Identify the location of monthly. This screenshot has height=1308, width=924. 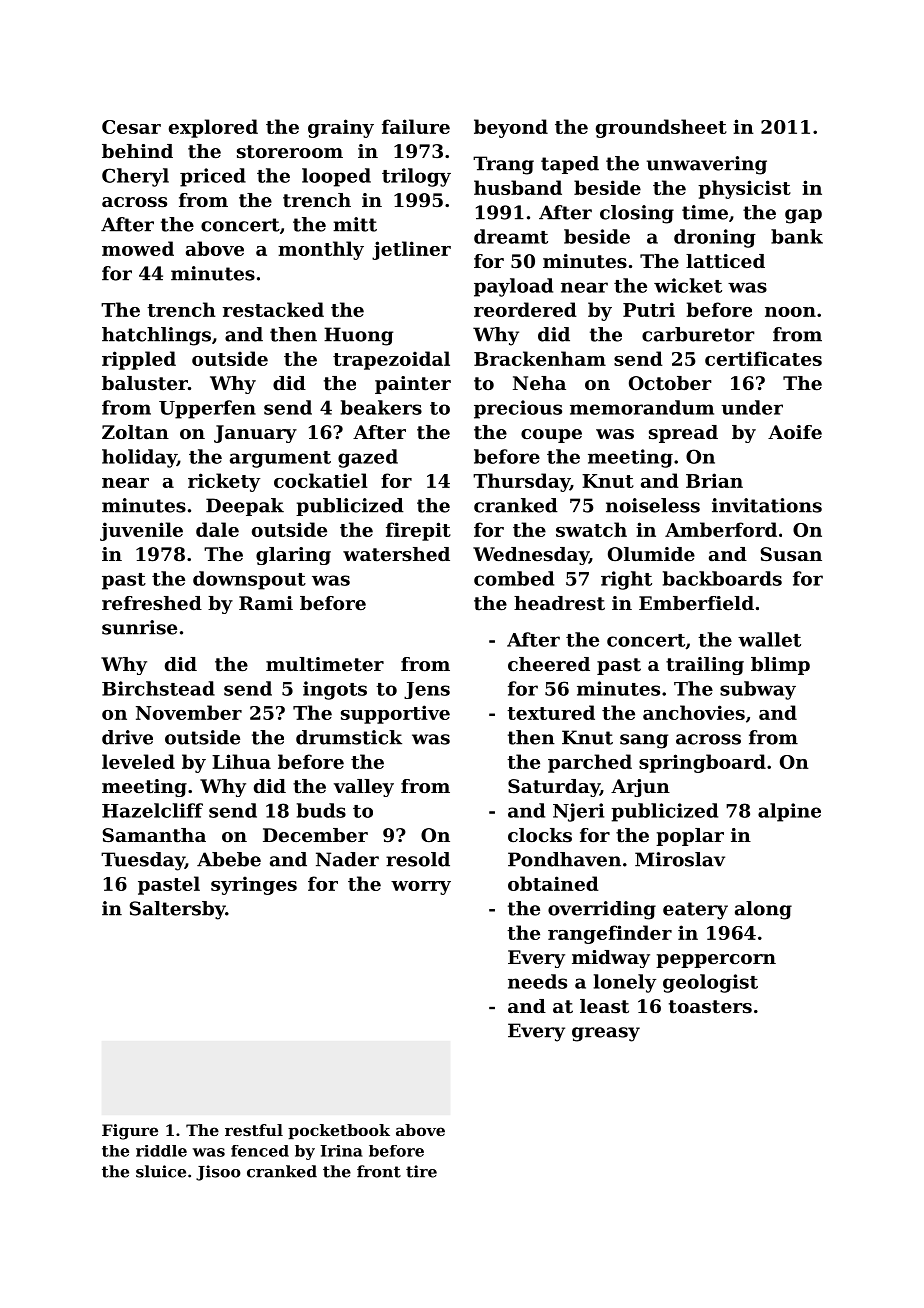
(321, 250).
